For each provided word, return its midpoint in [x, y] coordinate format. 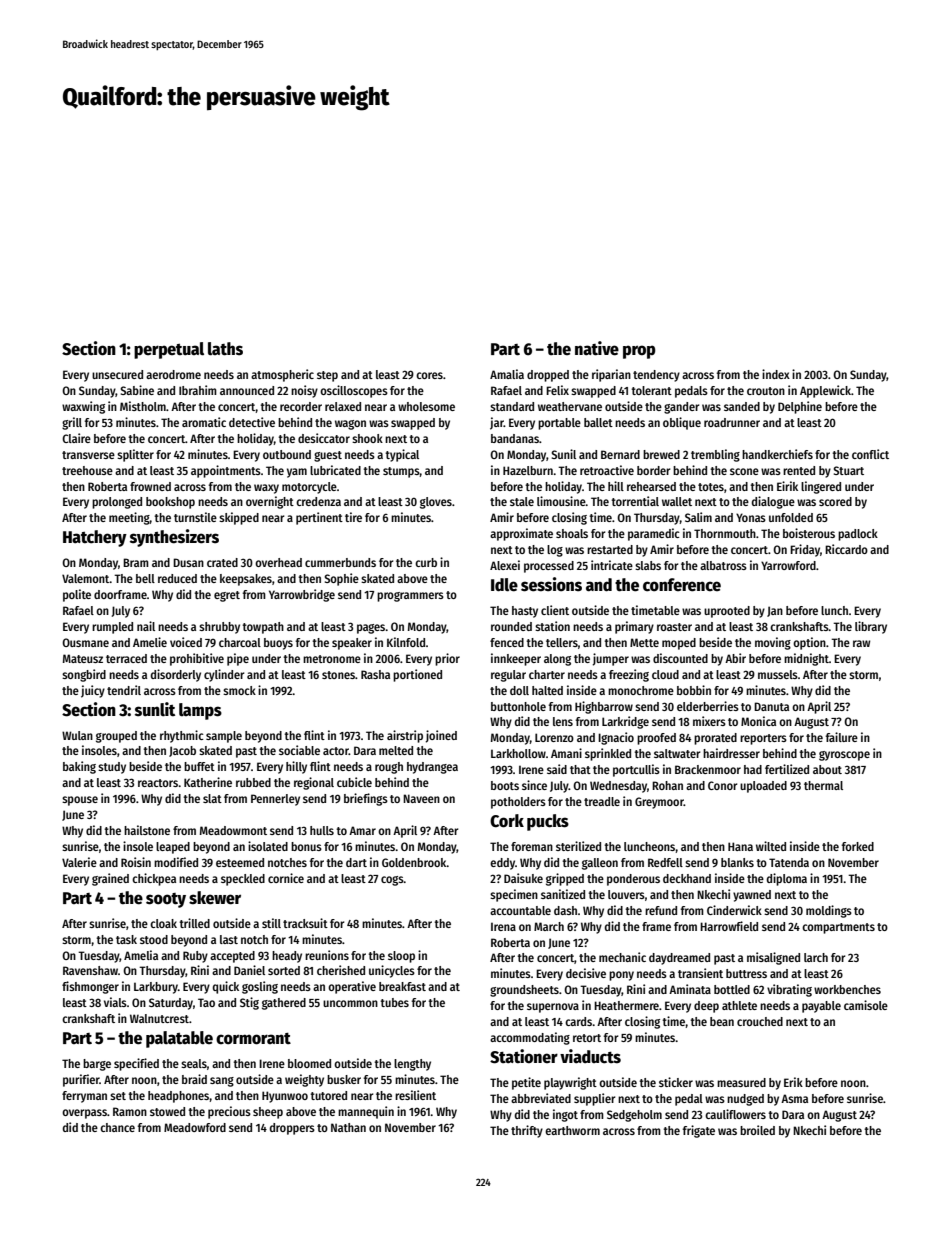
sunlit [155, 709]
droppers [292, 1129]
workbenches [847, 989]
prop [639, 352]
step [327, 376]
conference [682, 585]
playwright [570, 1083]
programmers [410, 597]
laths [225, 349]
